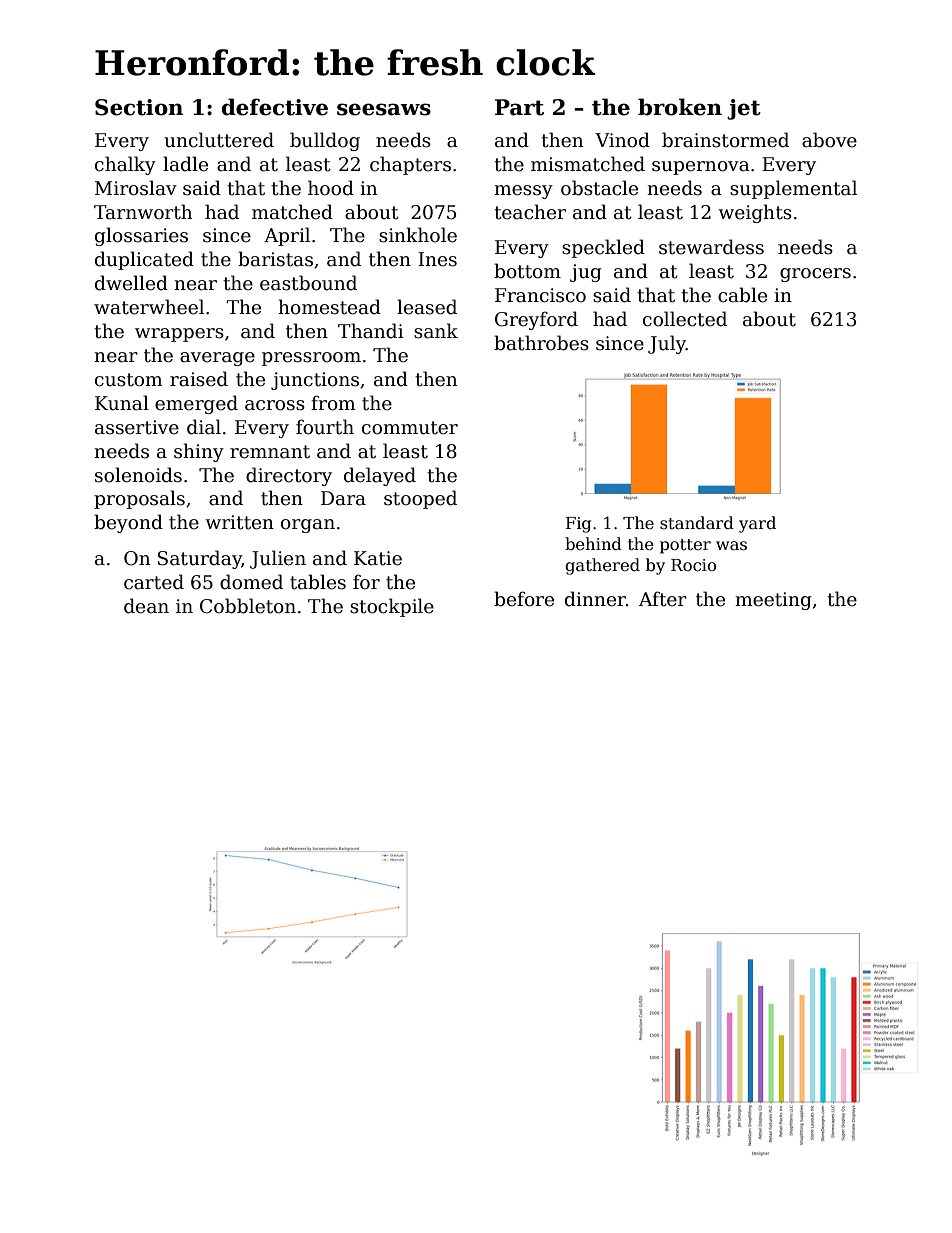 This screenshot has width=952, height=1233. What do you see at coordinates (146, 606) in the screenshot?
I see `dean` at bounding box center [146, 606].
